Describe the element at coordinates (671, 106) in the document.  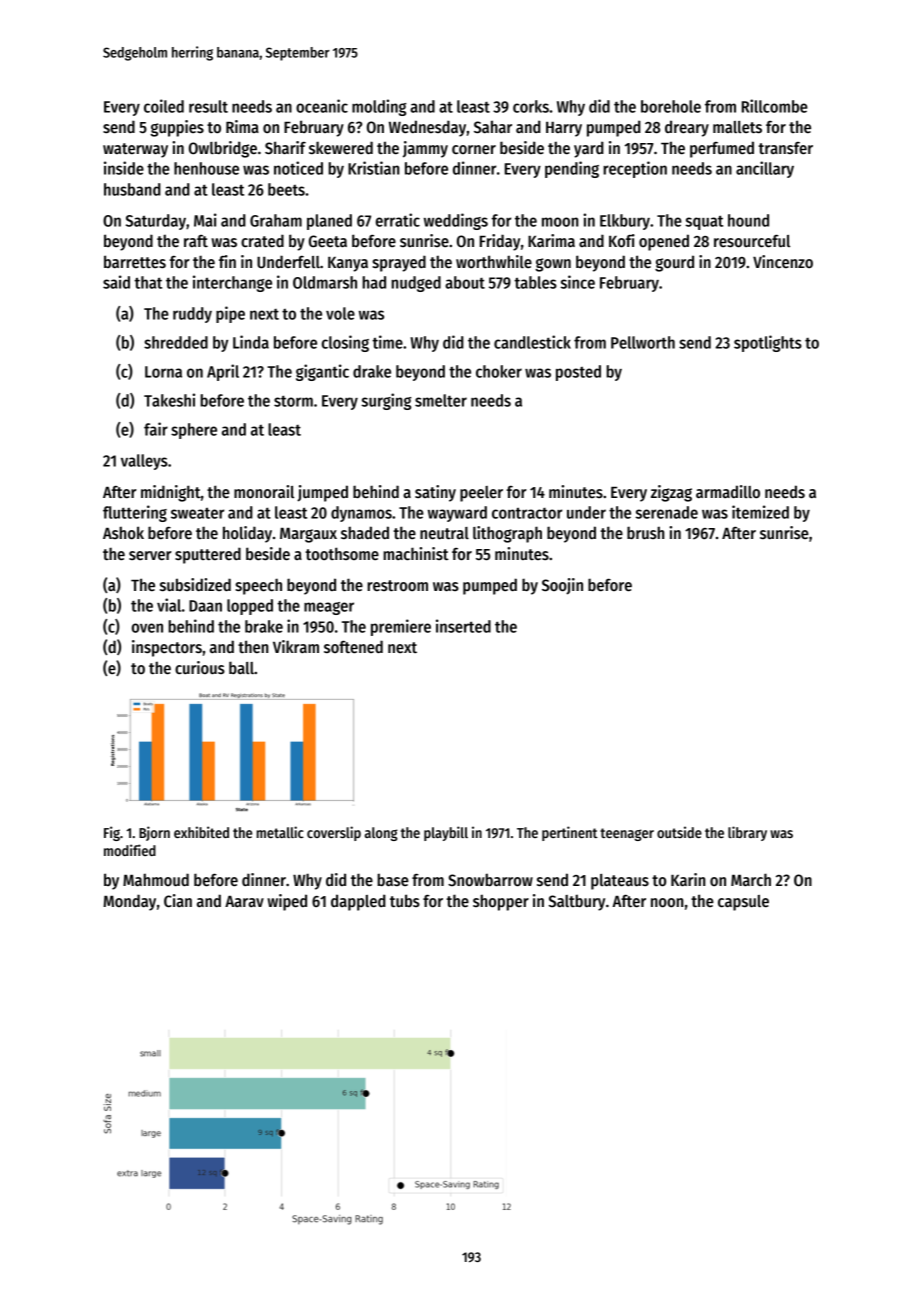
I see `borehole` at that location.
